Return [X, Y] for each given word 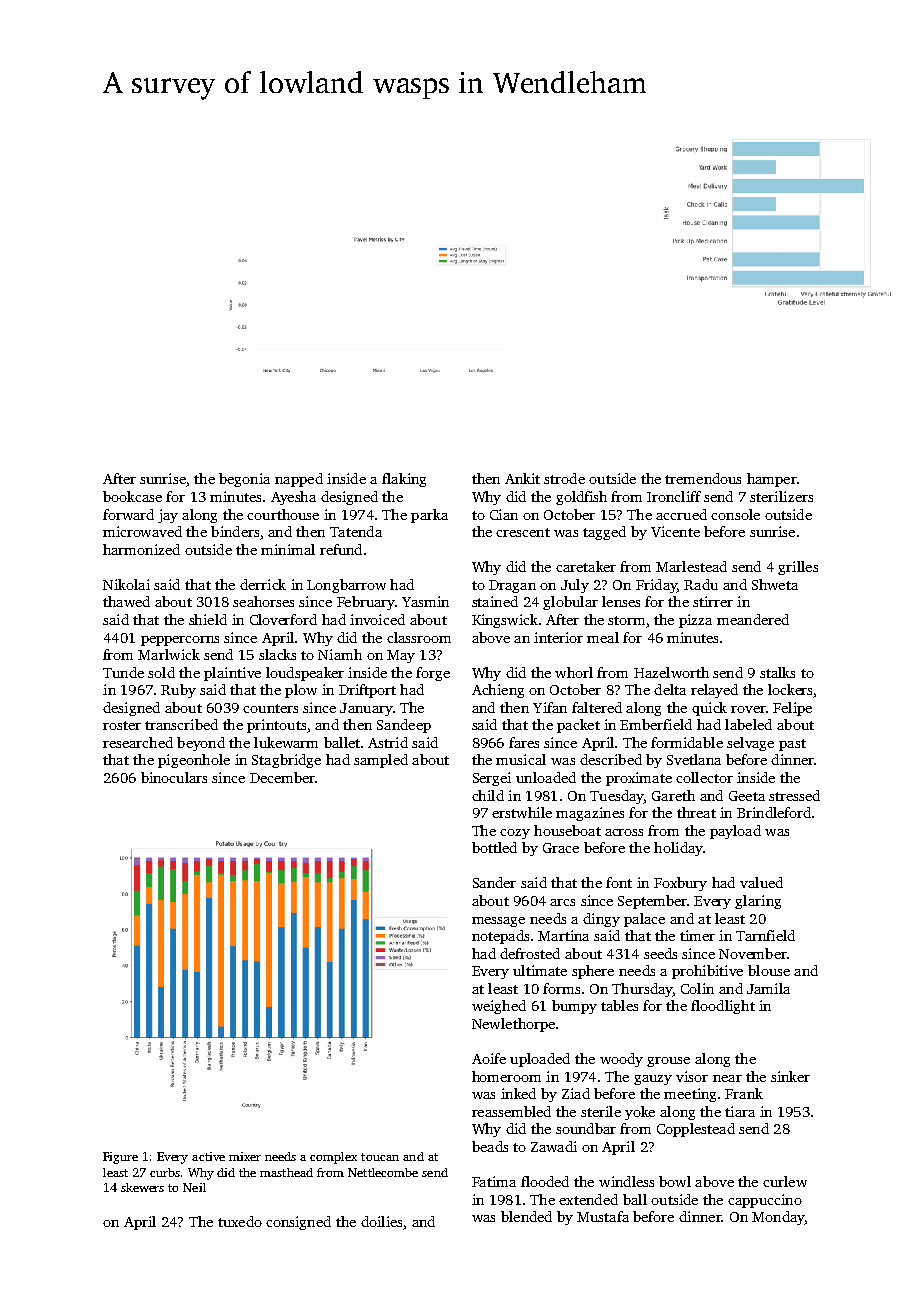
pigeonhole [194, 761]
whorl [574, 672]
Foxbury [680, 884]
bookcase [132, 496]
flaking [404, 480]
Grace [561, 848]
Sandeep [404, 726]
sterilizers [781, 496]
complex [333, 1158]
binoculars [174, 777]
